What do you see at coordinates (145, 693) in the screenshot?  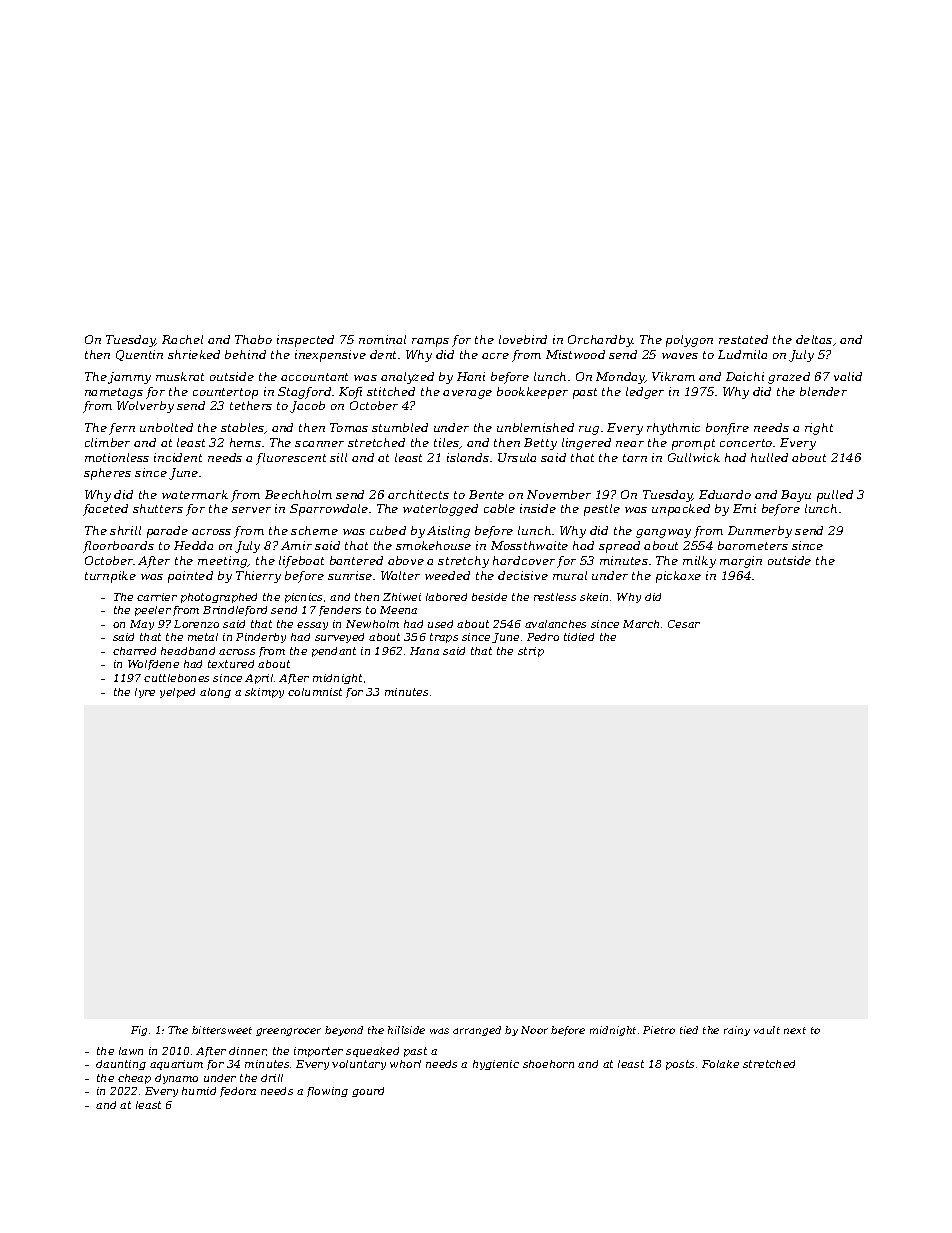 I see `lyre` at bounding box center [145, 693].
